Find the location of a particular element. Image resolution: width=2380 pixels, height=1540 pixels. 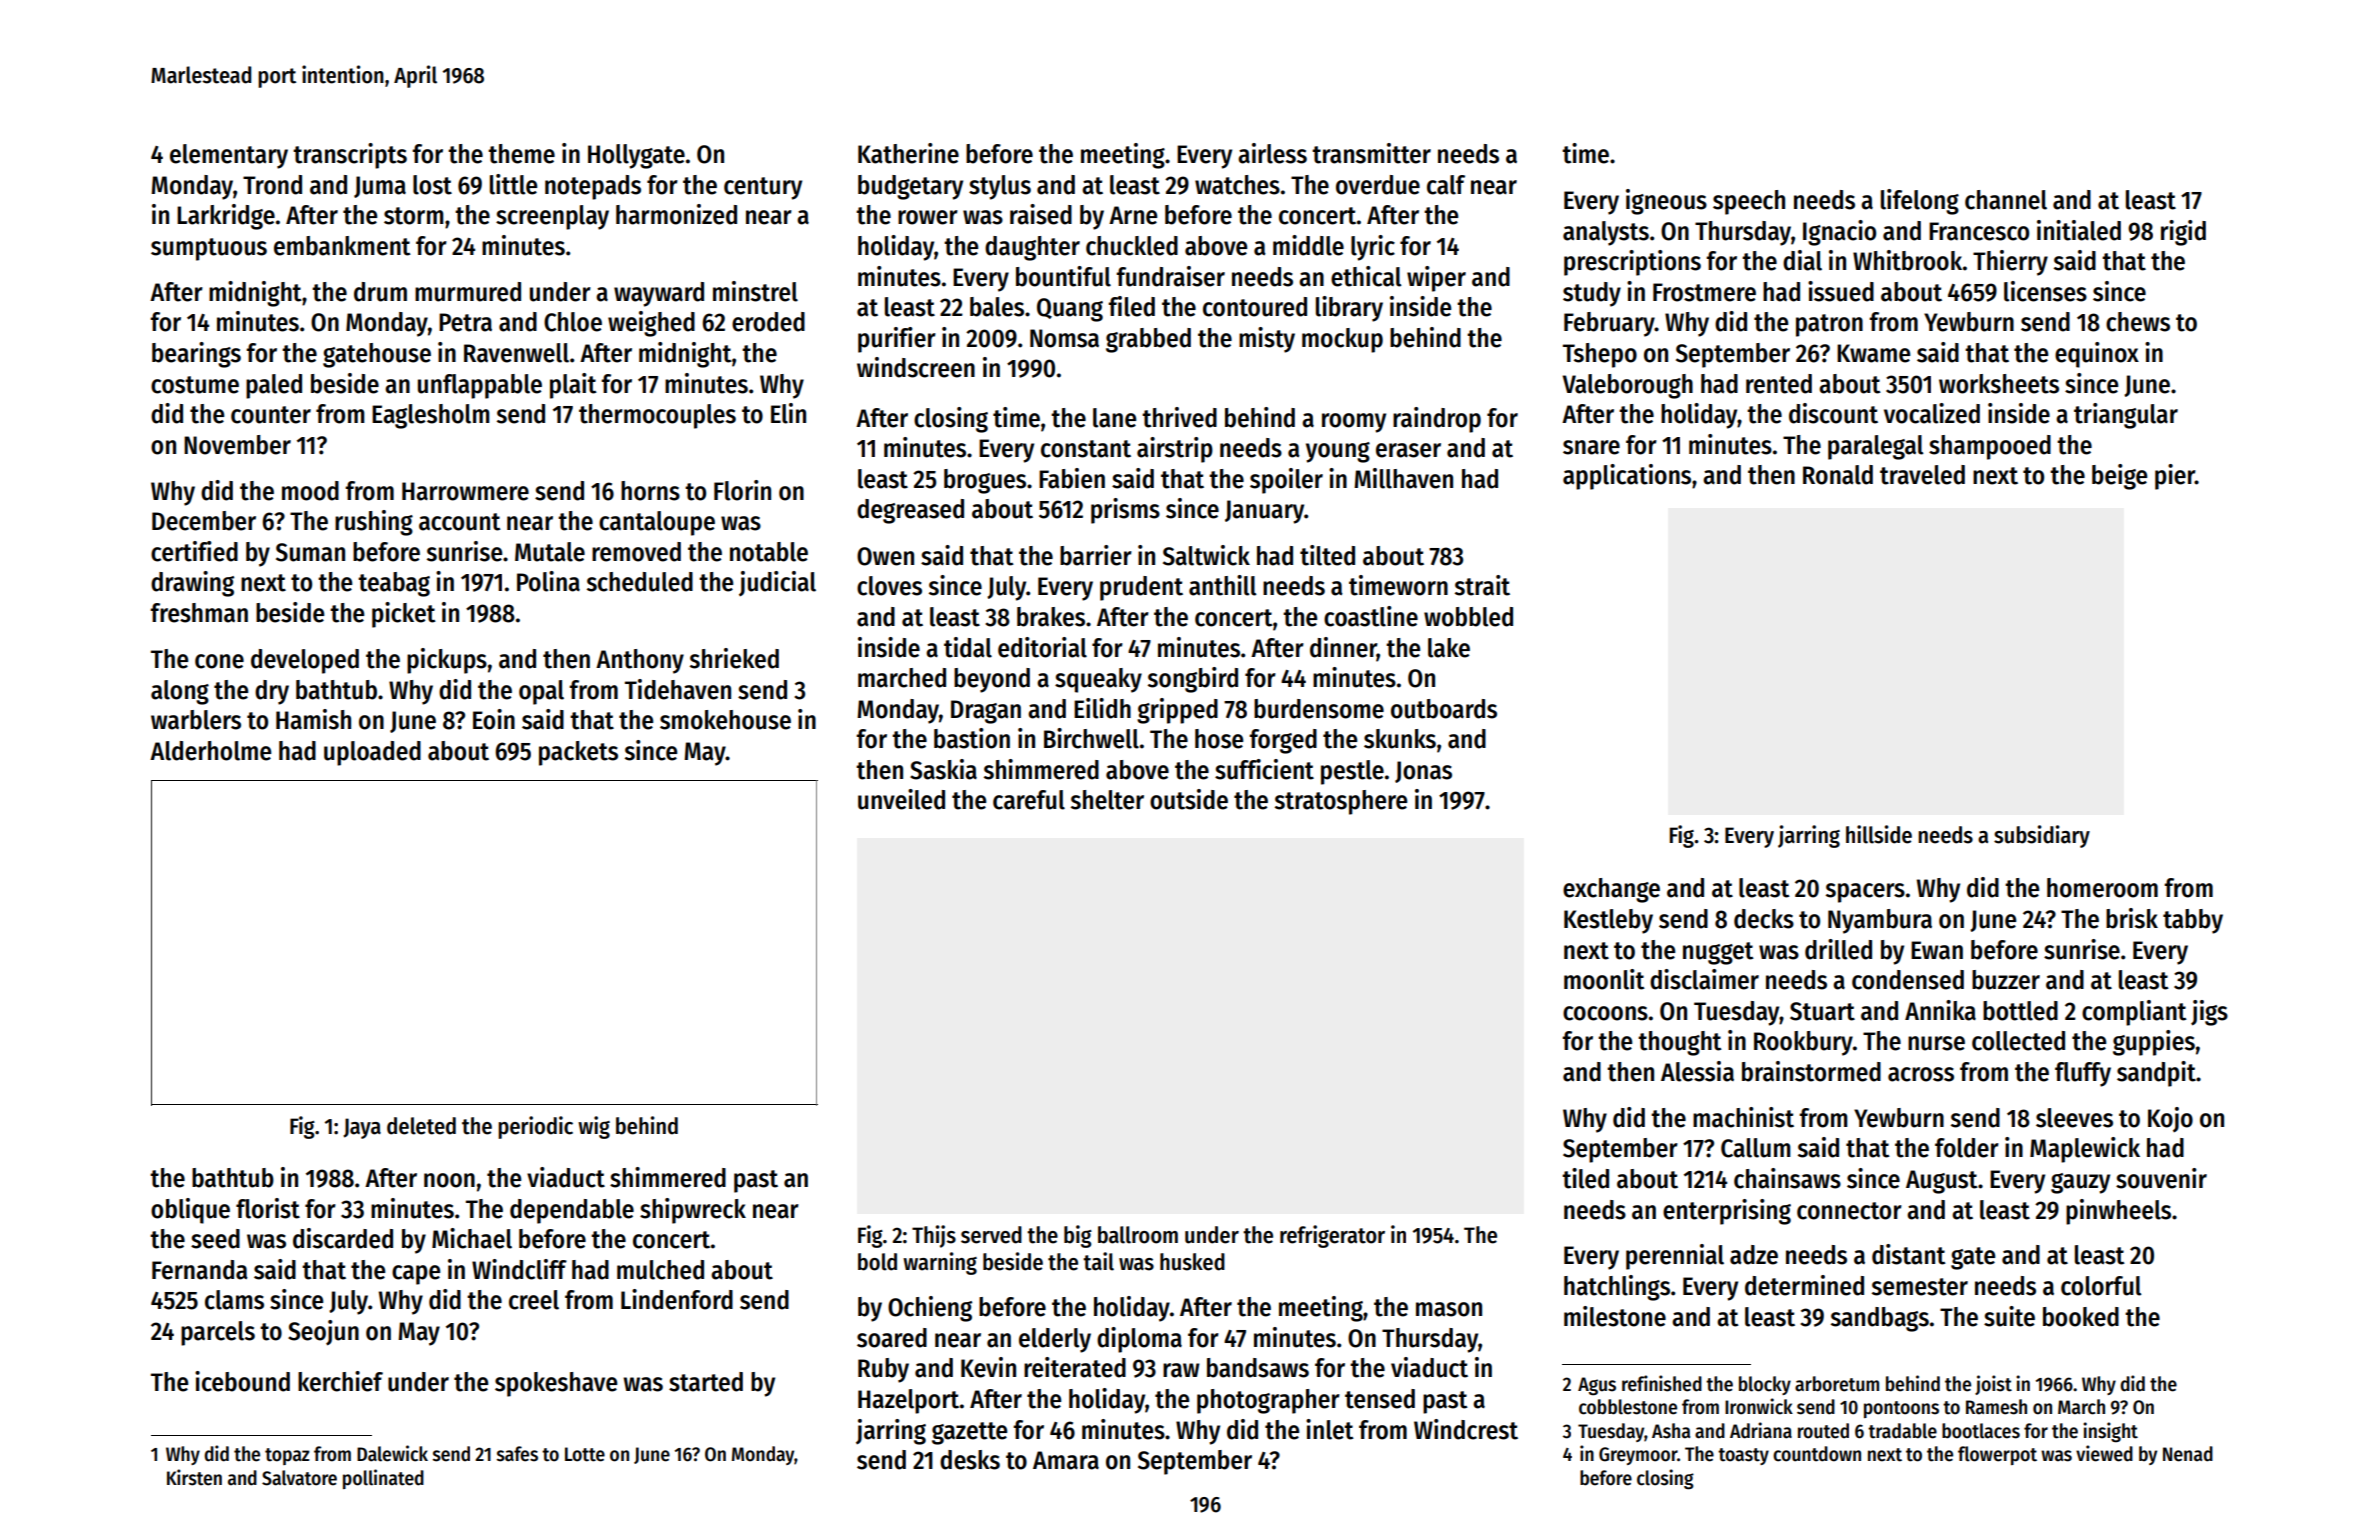

airless is located at coordinates (1272, 153).
